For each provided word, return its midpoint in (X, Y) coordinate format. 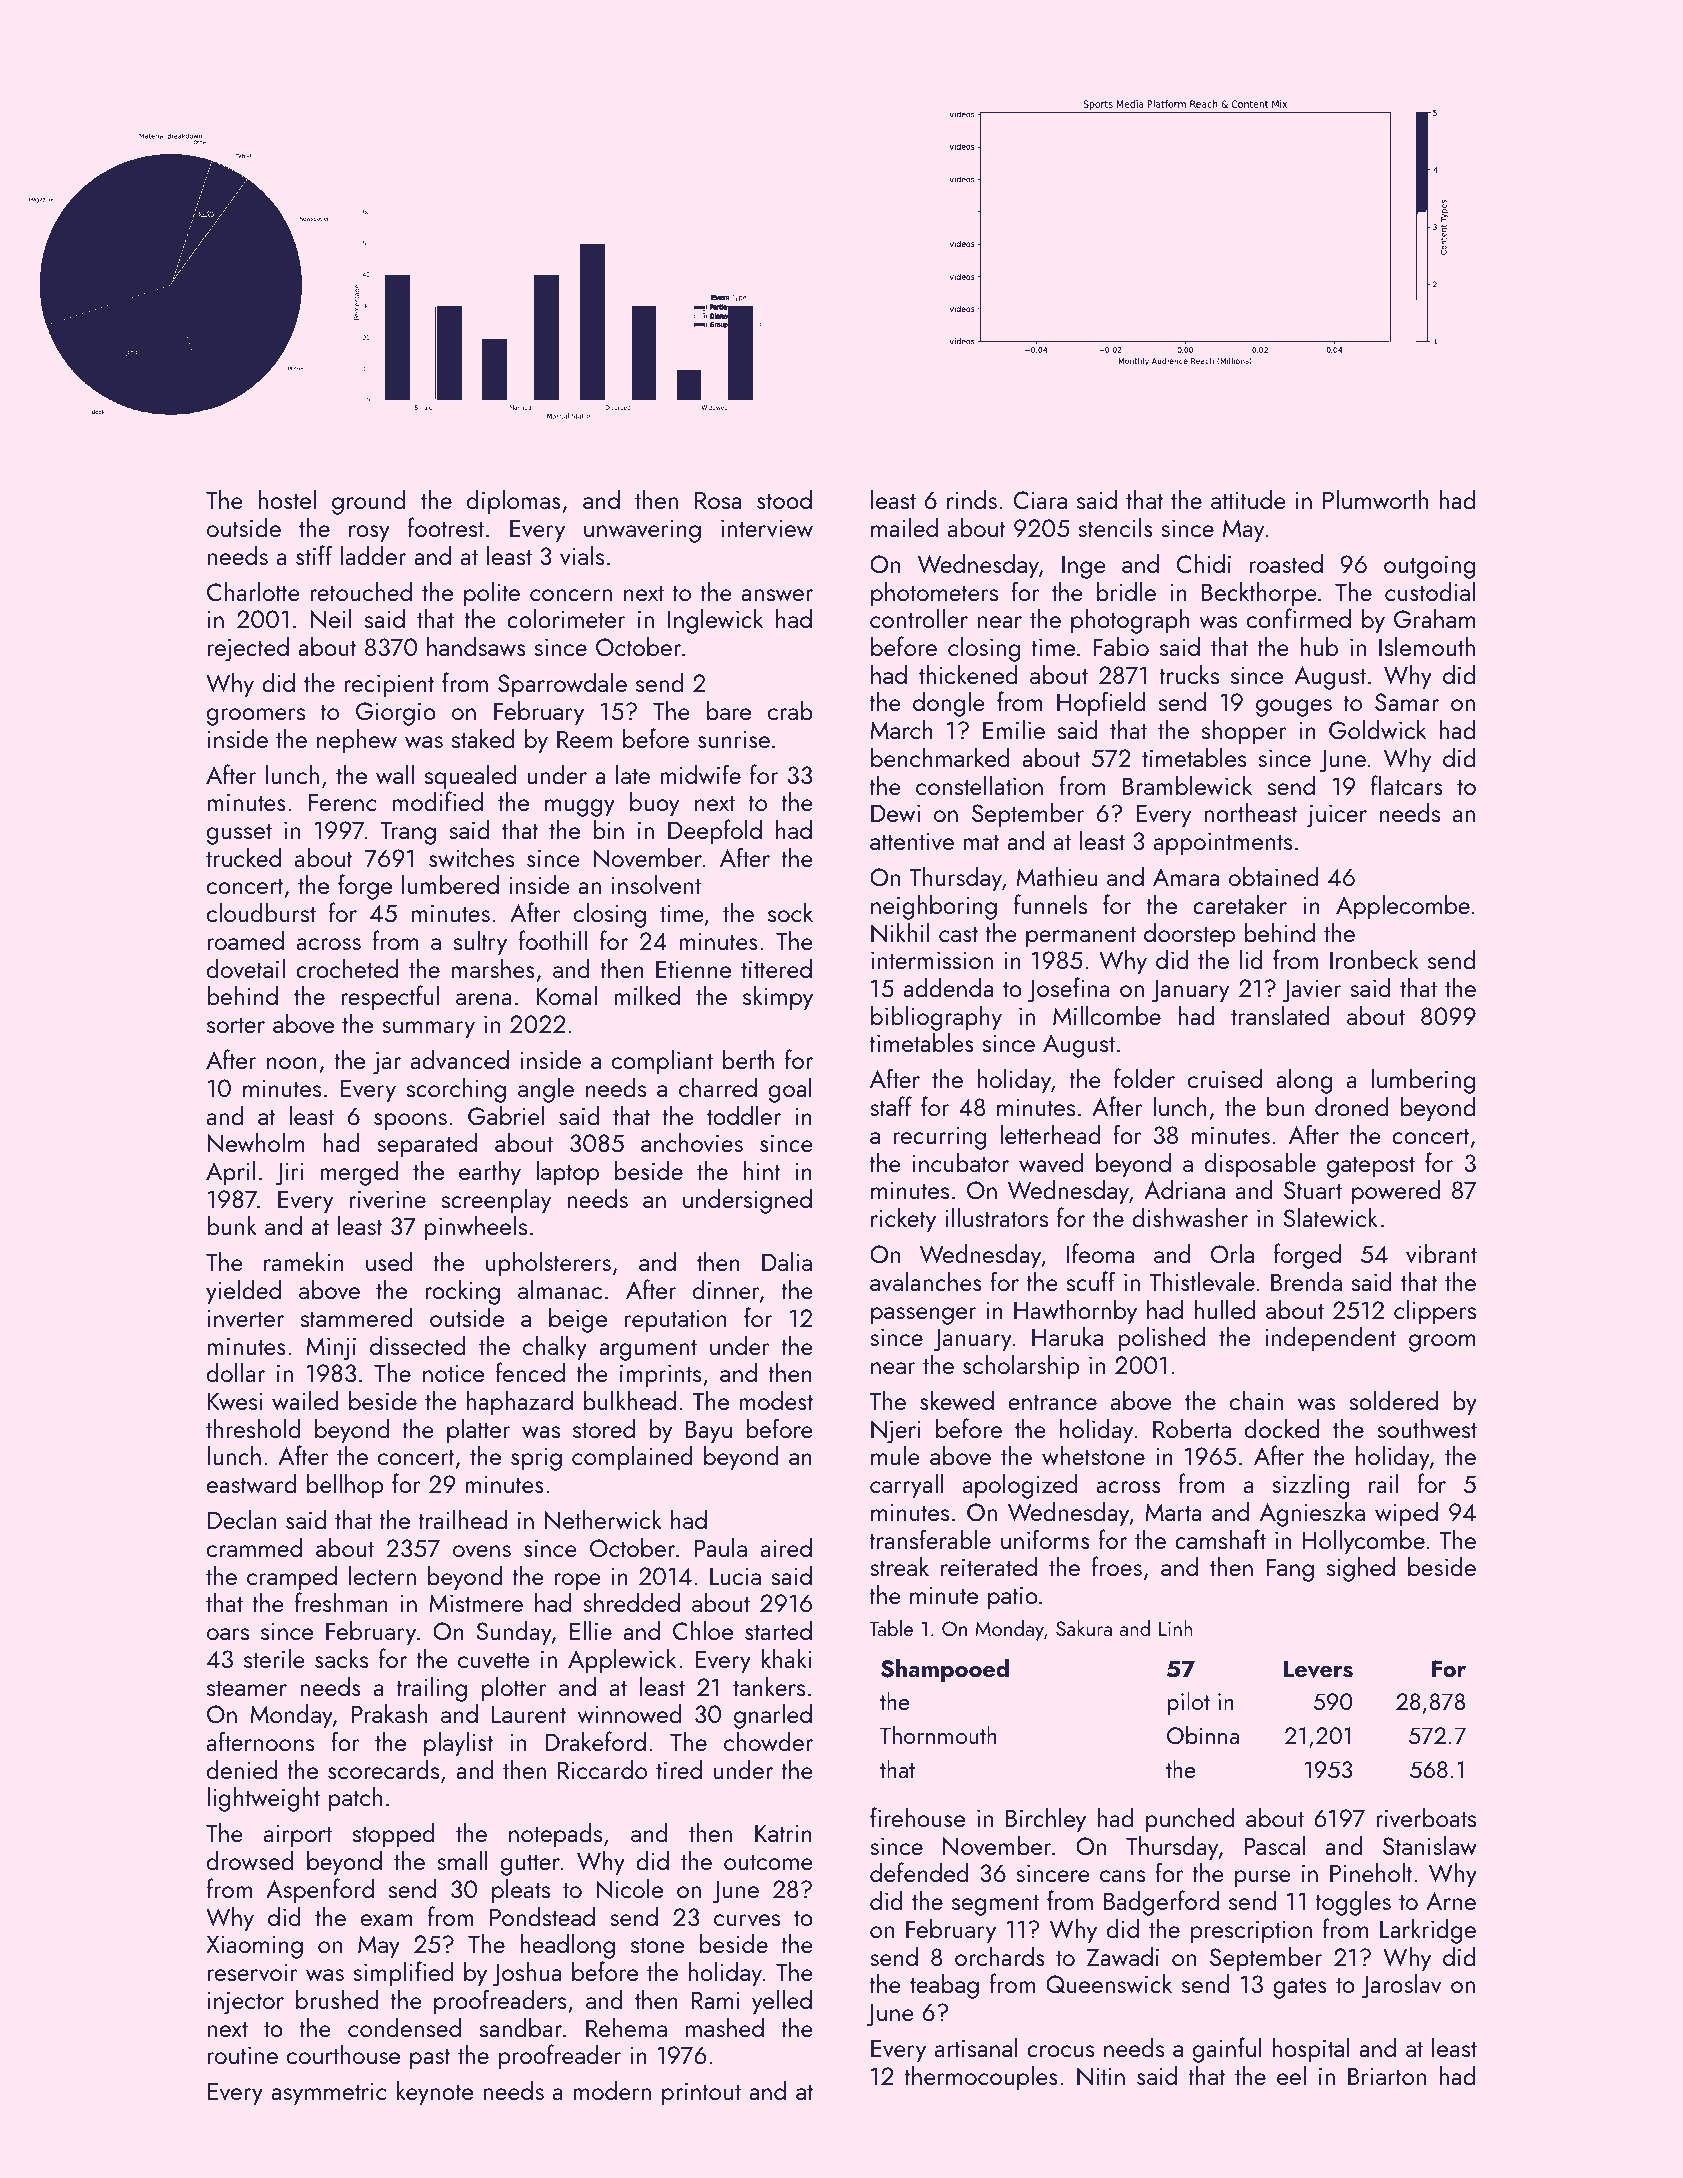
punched (1190, 1820)
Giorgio (396, 714)
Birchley (1046, 1820)
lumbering (1423, 1081)
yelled (782, 2002)
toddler (744, 1115)
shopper (1244, 732)
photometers (934, 594)
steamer (247, 1688)
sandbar (521, 2027)
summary (428, 1030)
